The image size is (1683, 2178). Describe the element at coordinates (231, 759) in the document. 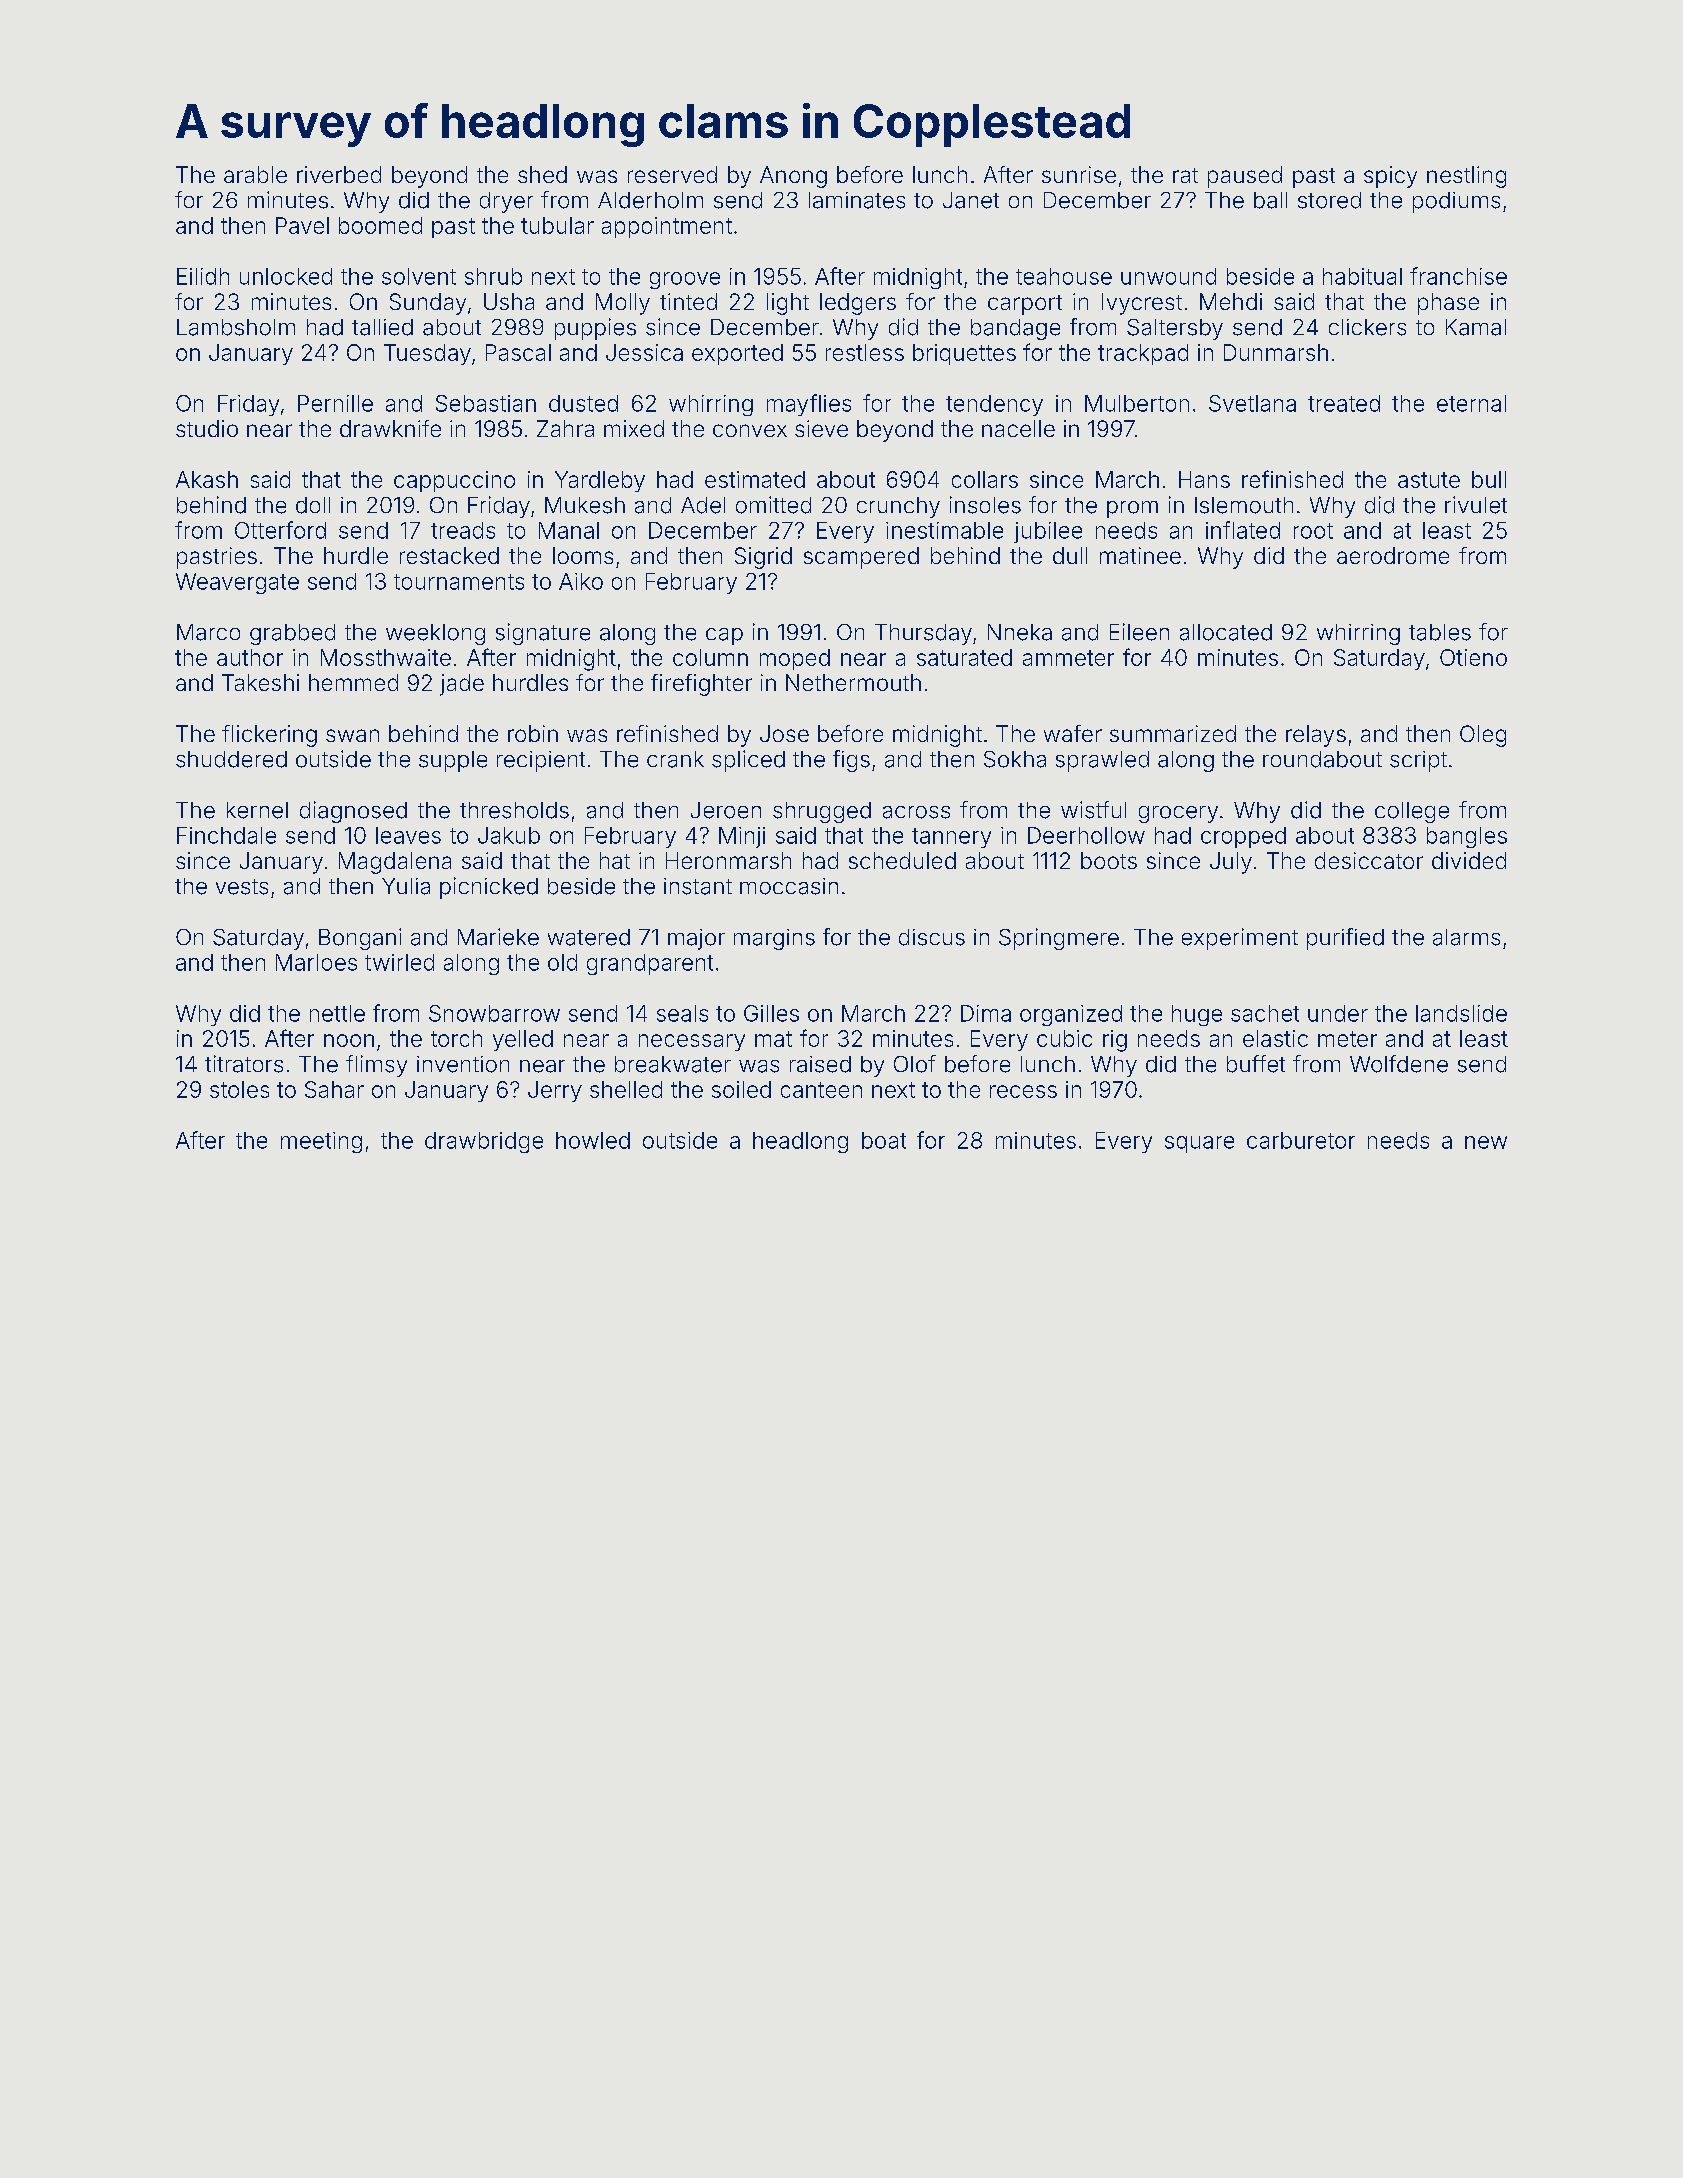

I see `shuddered` at that location.
